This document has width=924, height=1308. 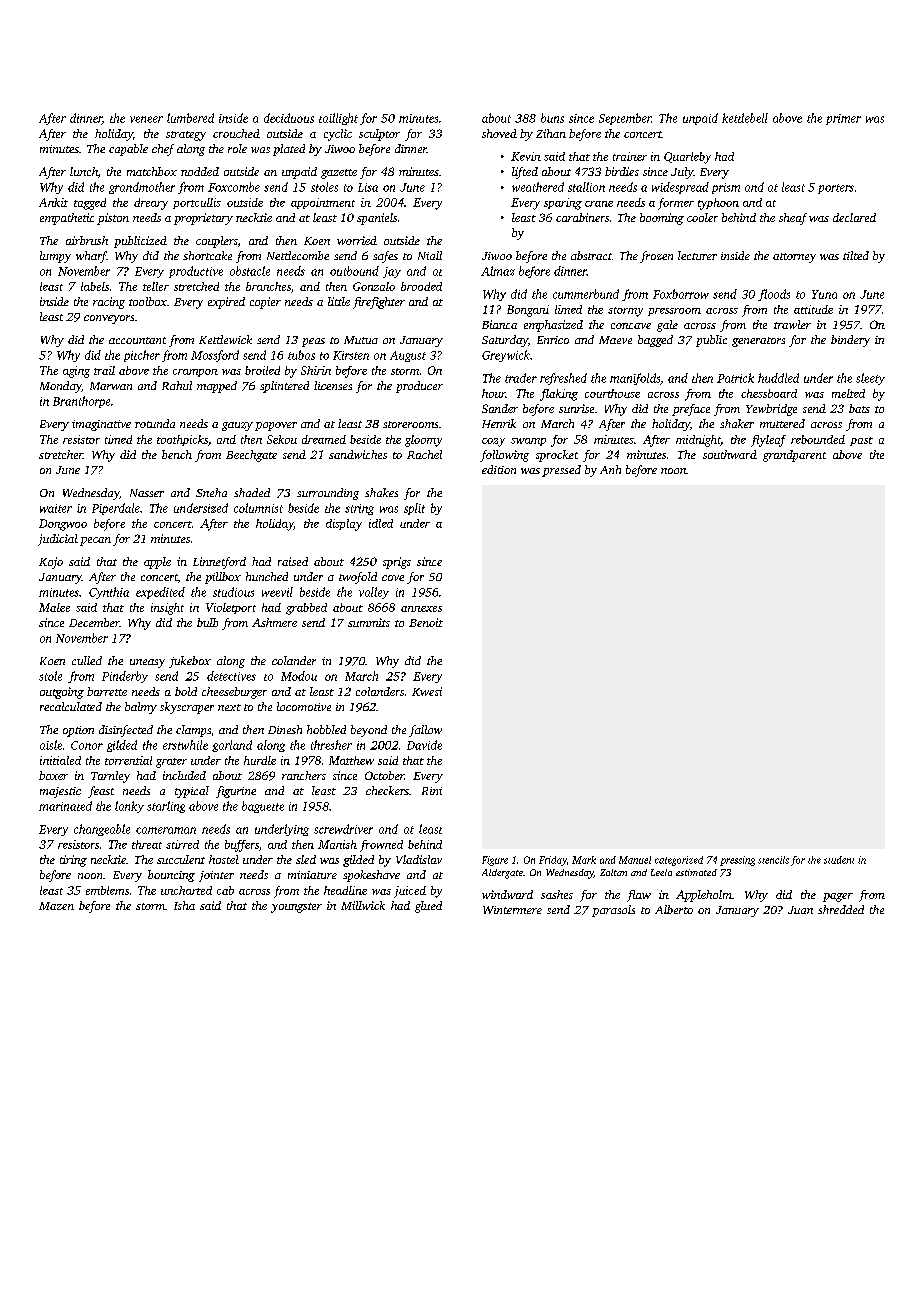 What do you see at coordinates (109, 319) in the document?
I see `conveyors` at bounding box center [109, 319].
